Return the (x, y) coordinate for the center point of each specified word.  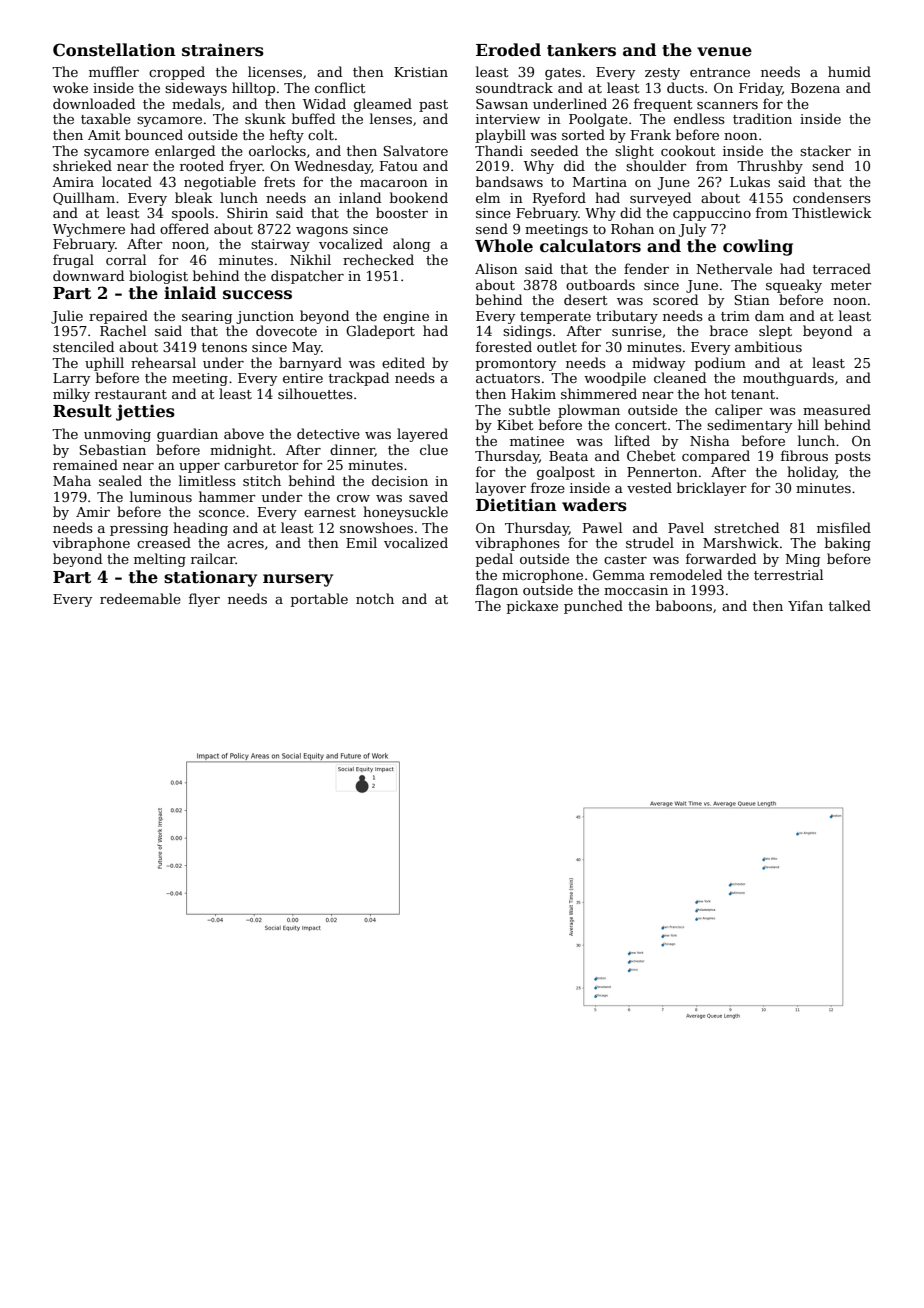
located (127, 181)
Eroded (508, 50)
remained (85, 464)
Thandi (499, 150)
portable (319, 600)
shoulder (656, 165)
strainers (223, 50)
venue (724, 52)
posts (853, 458)
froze (548, 487)
